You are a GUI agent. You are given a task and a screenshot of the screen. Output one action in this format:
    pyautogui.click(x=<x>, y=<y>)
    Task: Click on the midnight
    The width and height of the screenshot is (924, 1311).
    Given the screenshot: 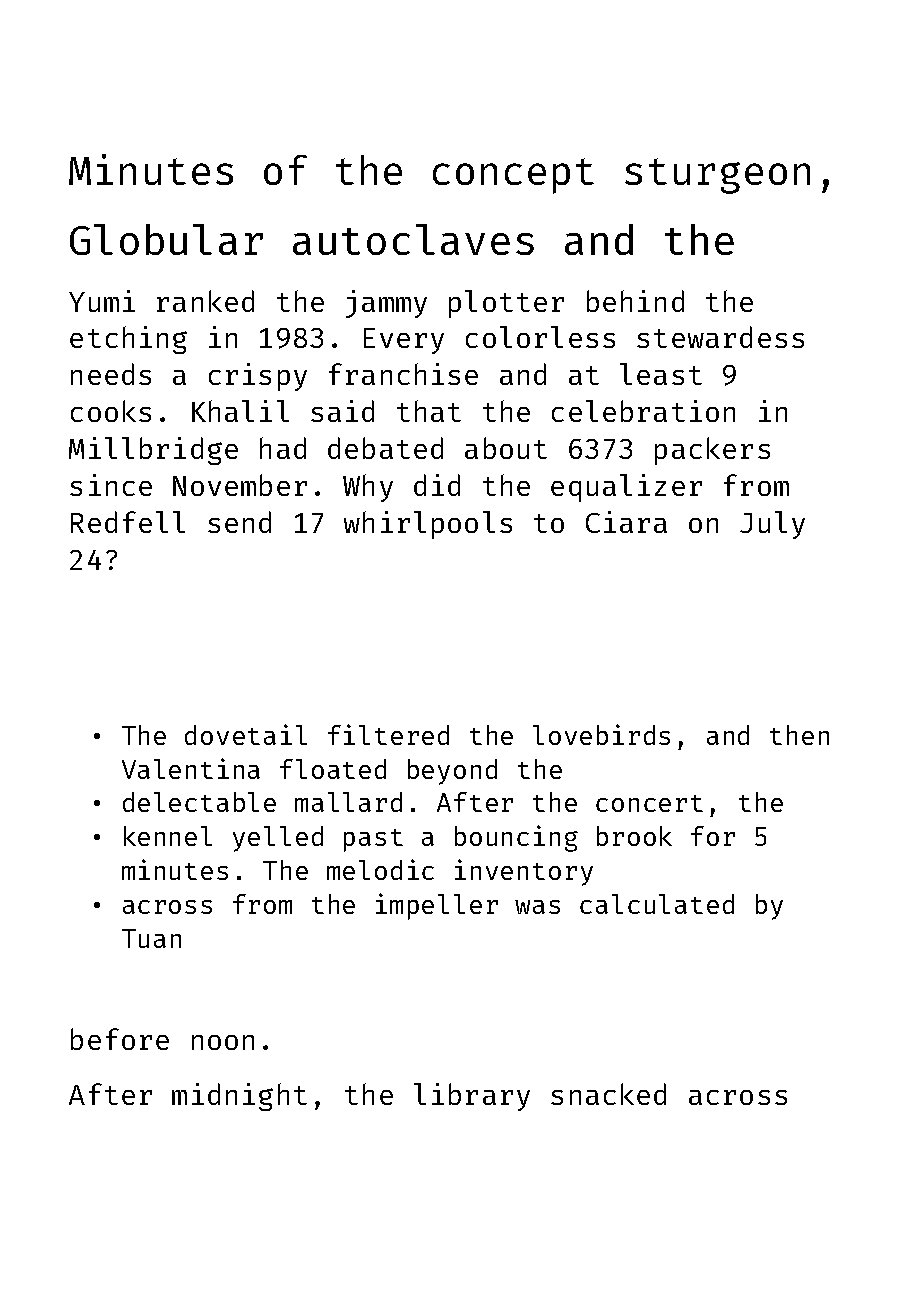 What is the action you would take?
    pyautogui.click(x=239, y=1097)
